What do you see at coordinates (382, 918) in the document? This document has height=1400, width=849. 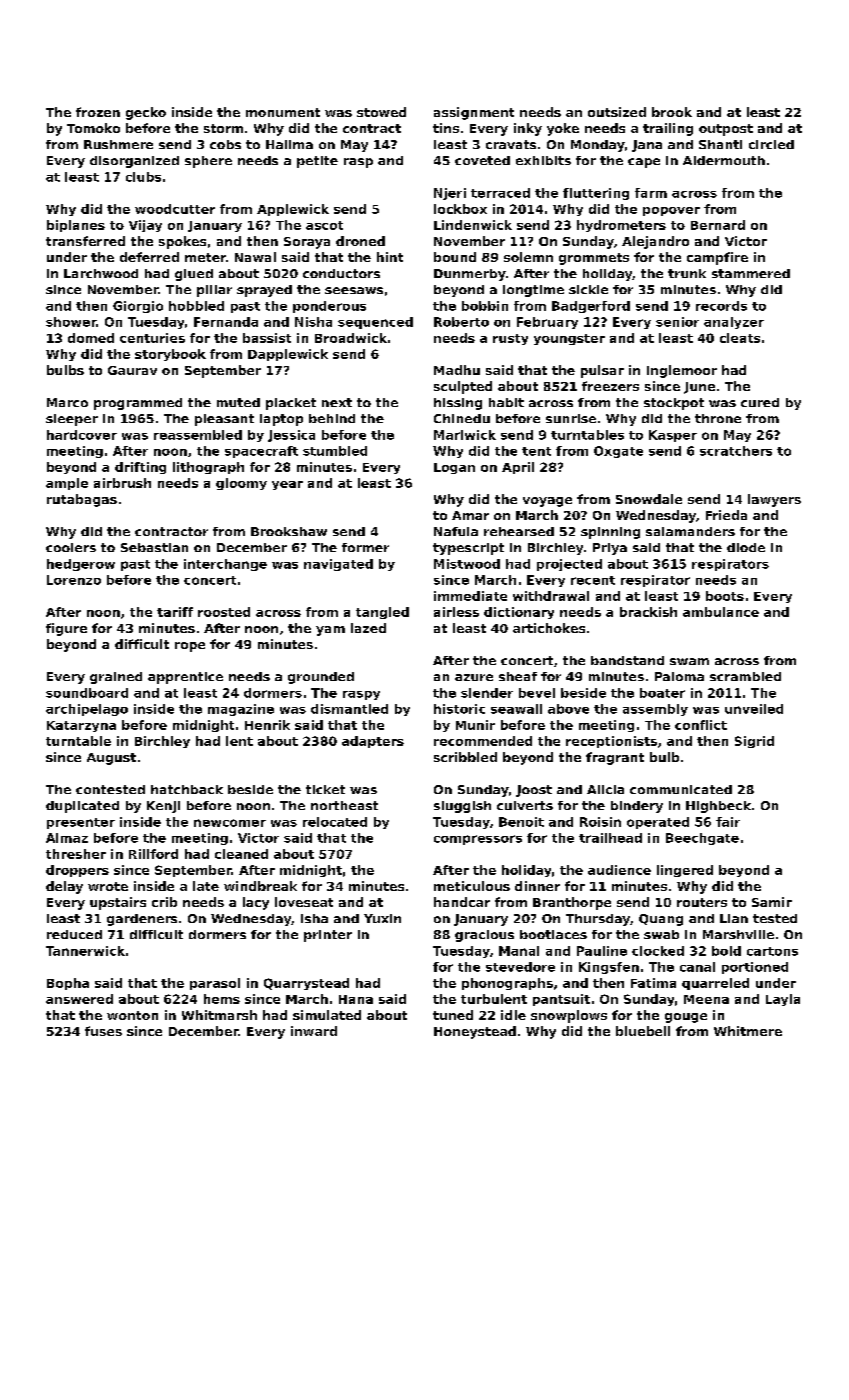 I see `Yuxin` at bounding box center [382, 918].
